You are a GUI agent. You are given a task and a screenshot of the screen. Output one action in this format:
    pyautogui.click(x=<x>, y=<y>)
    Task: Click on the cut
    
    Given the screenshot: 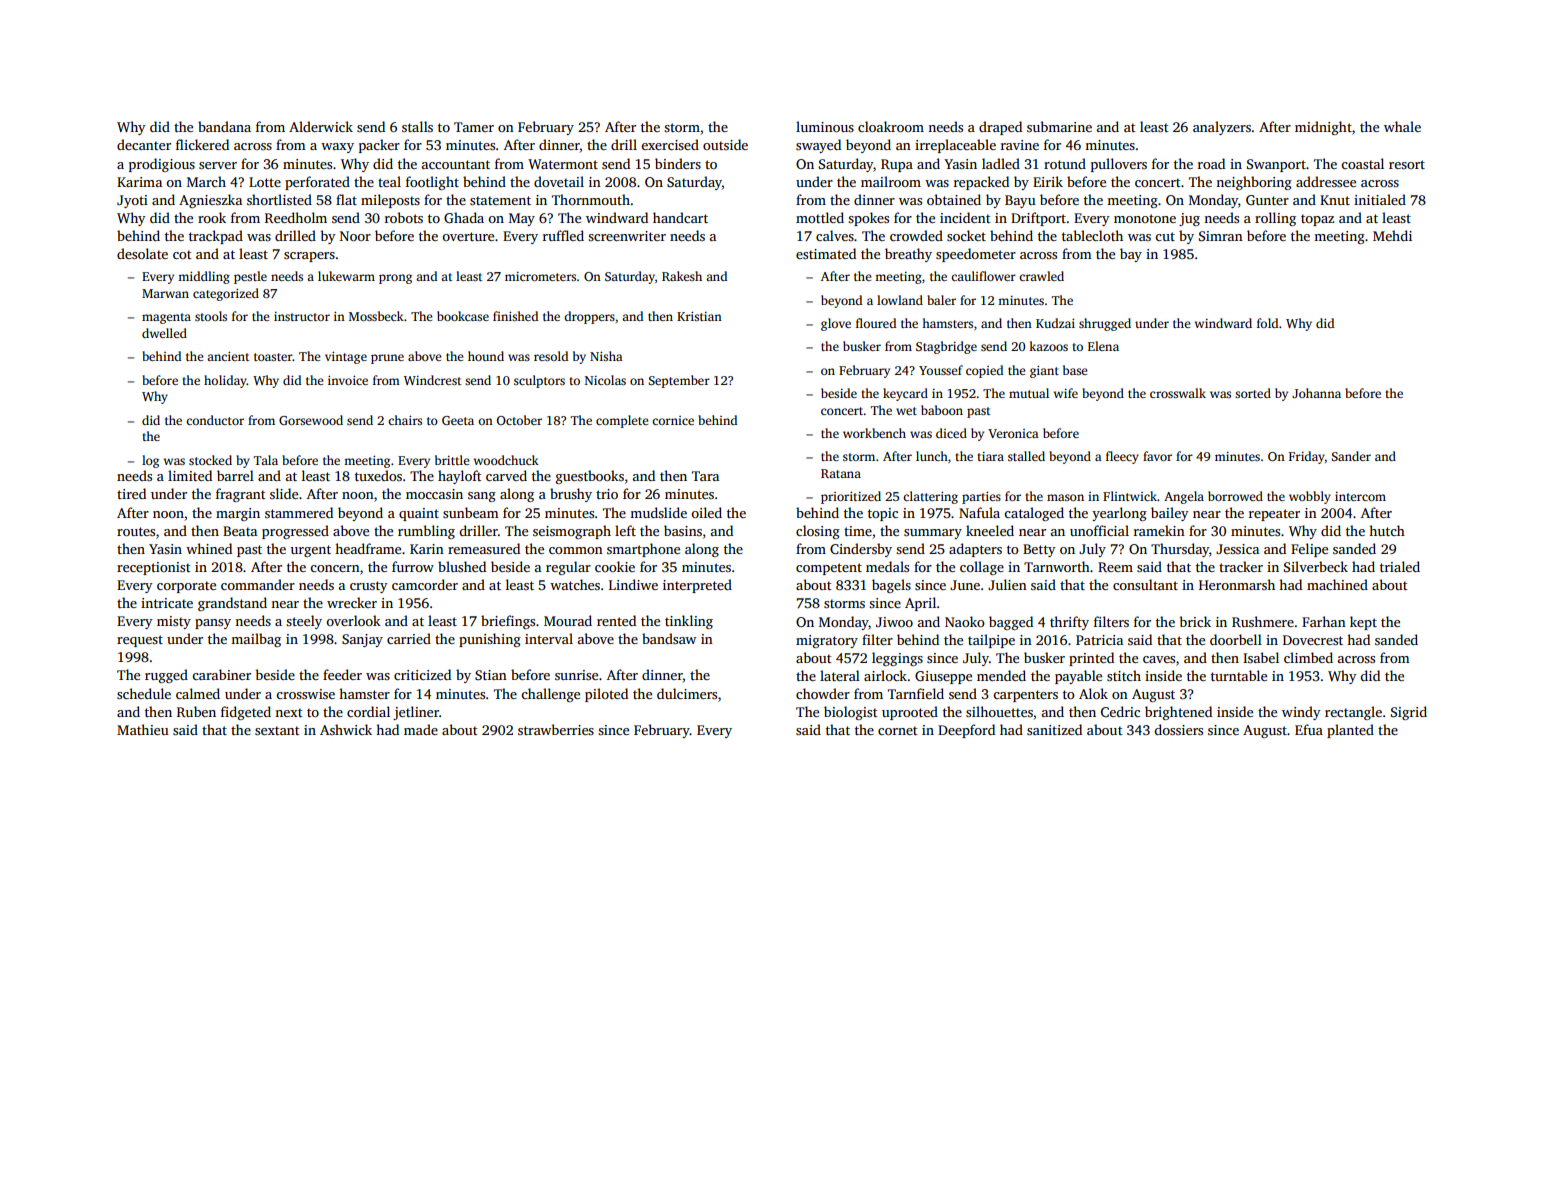 What is the action you would take?
    pyautogui.click(x=1165, y=236)
